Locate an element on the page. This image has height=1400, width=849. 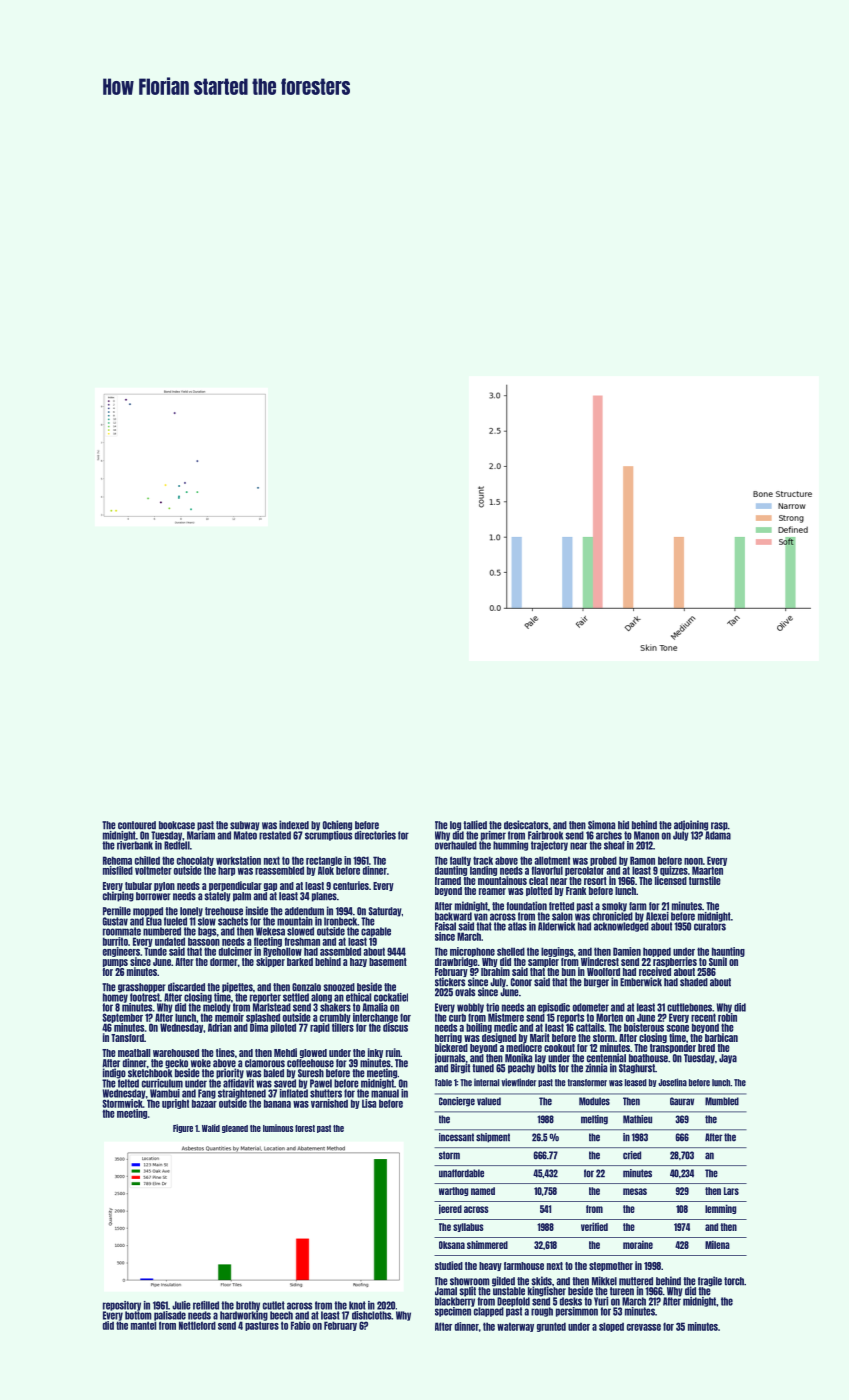
waterway is located at coordinates (515, 1327).
